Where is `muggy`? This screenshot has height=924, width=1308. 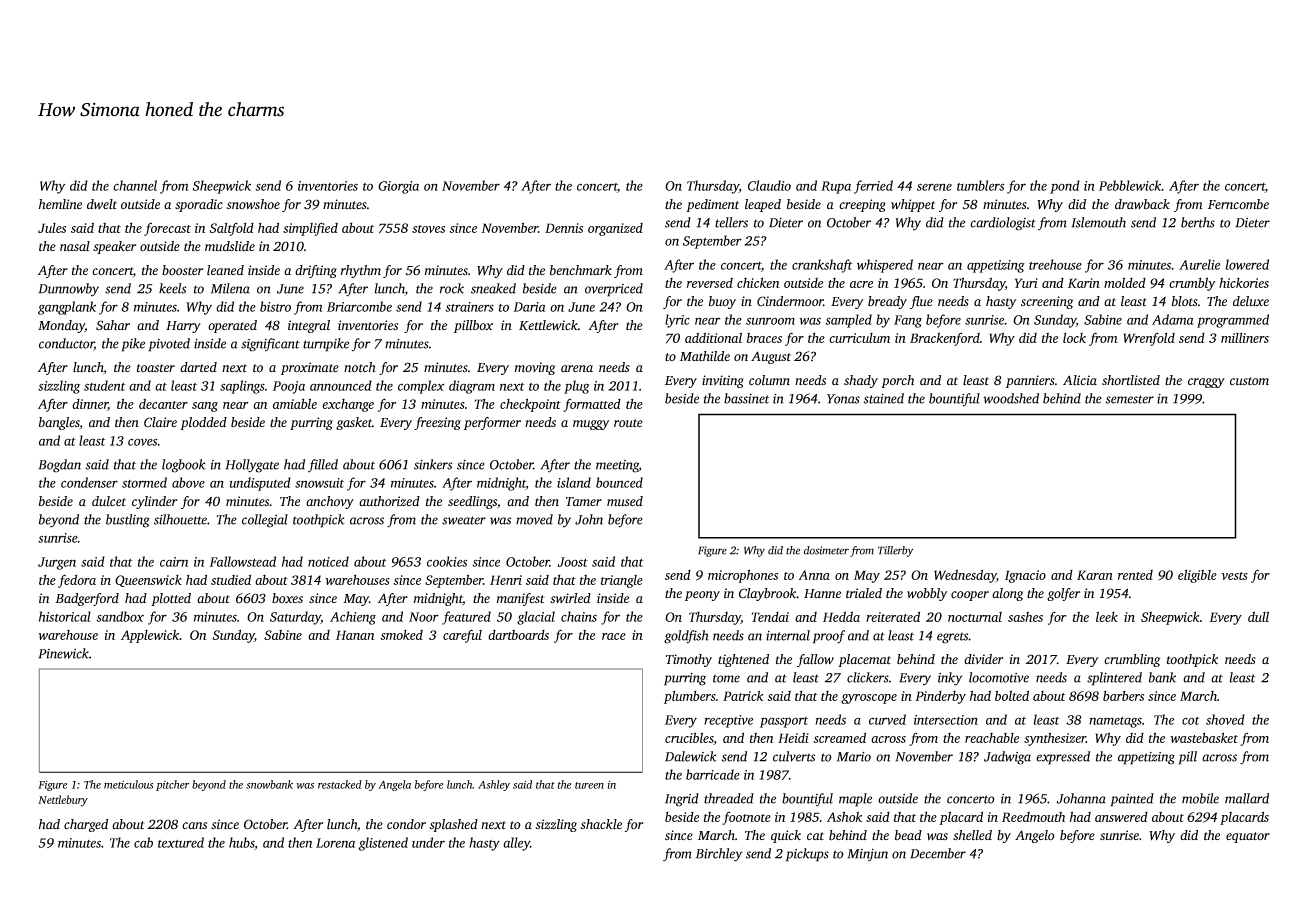 muggy is located at coordinates (591, 425).
